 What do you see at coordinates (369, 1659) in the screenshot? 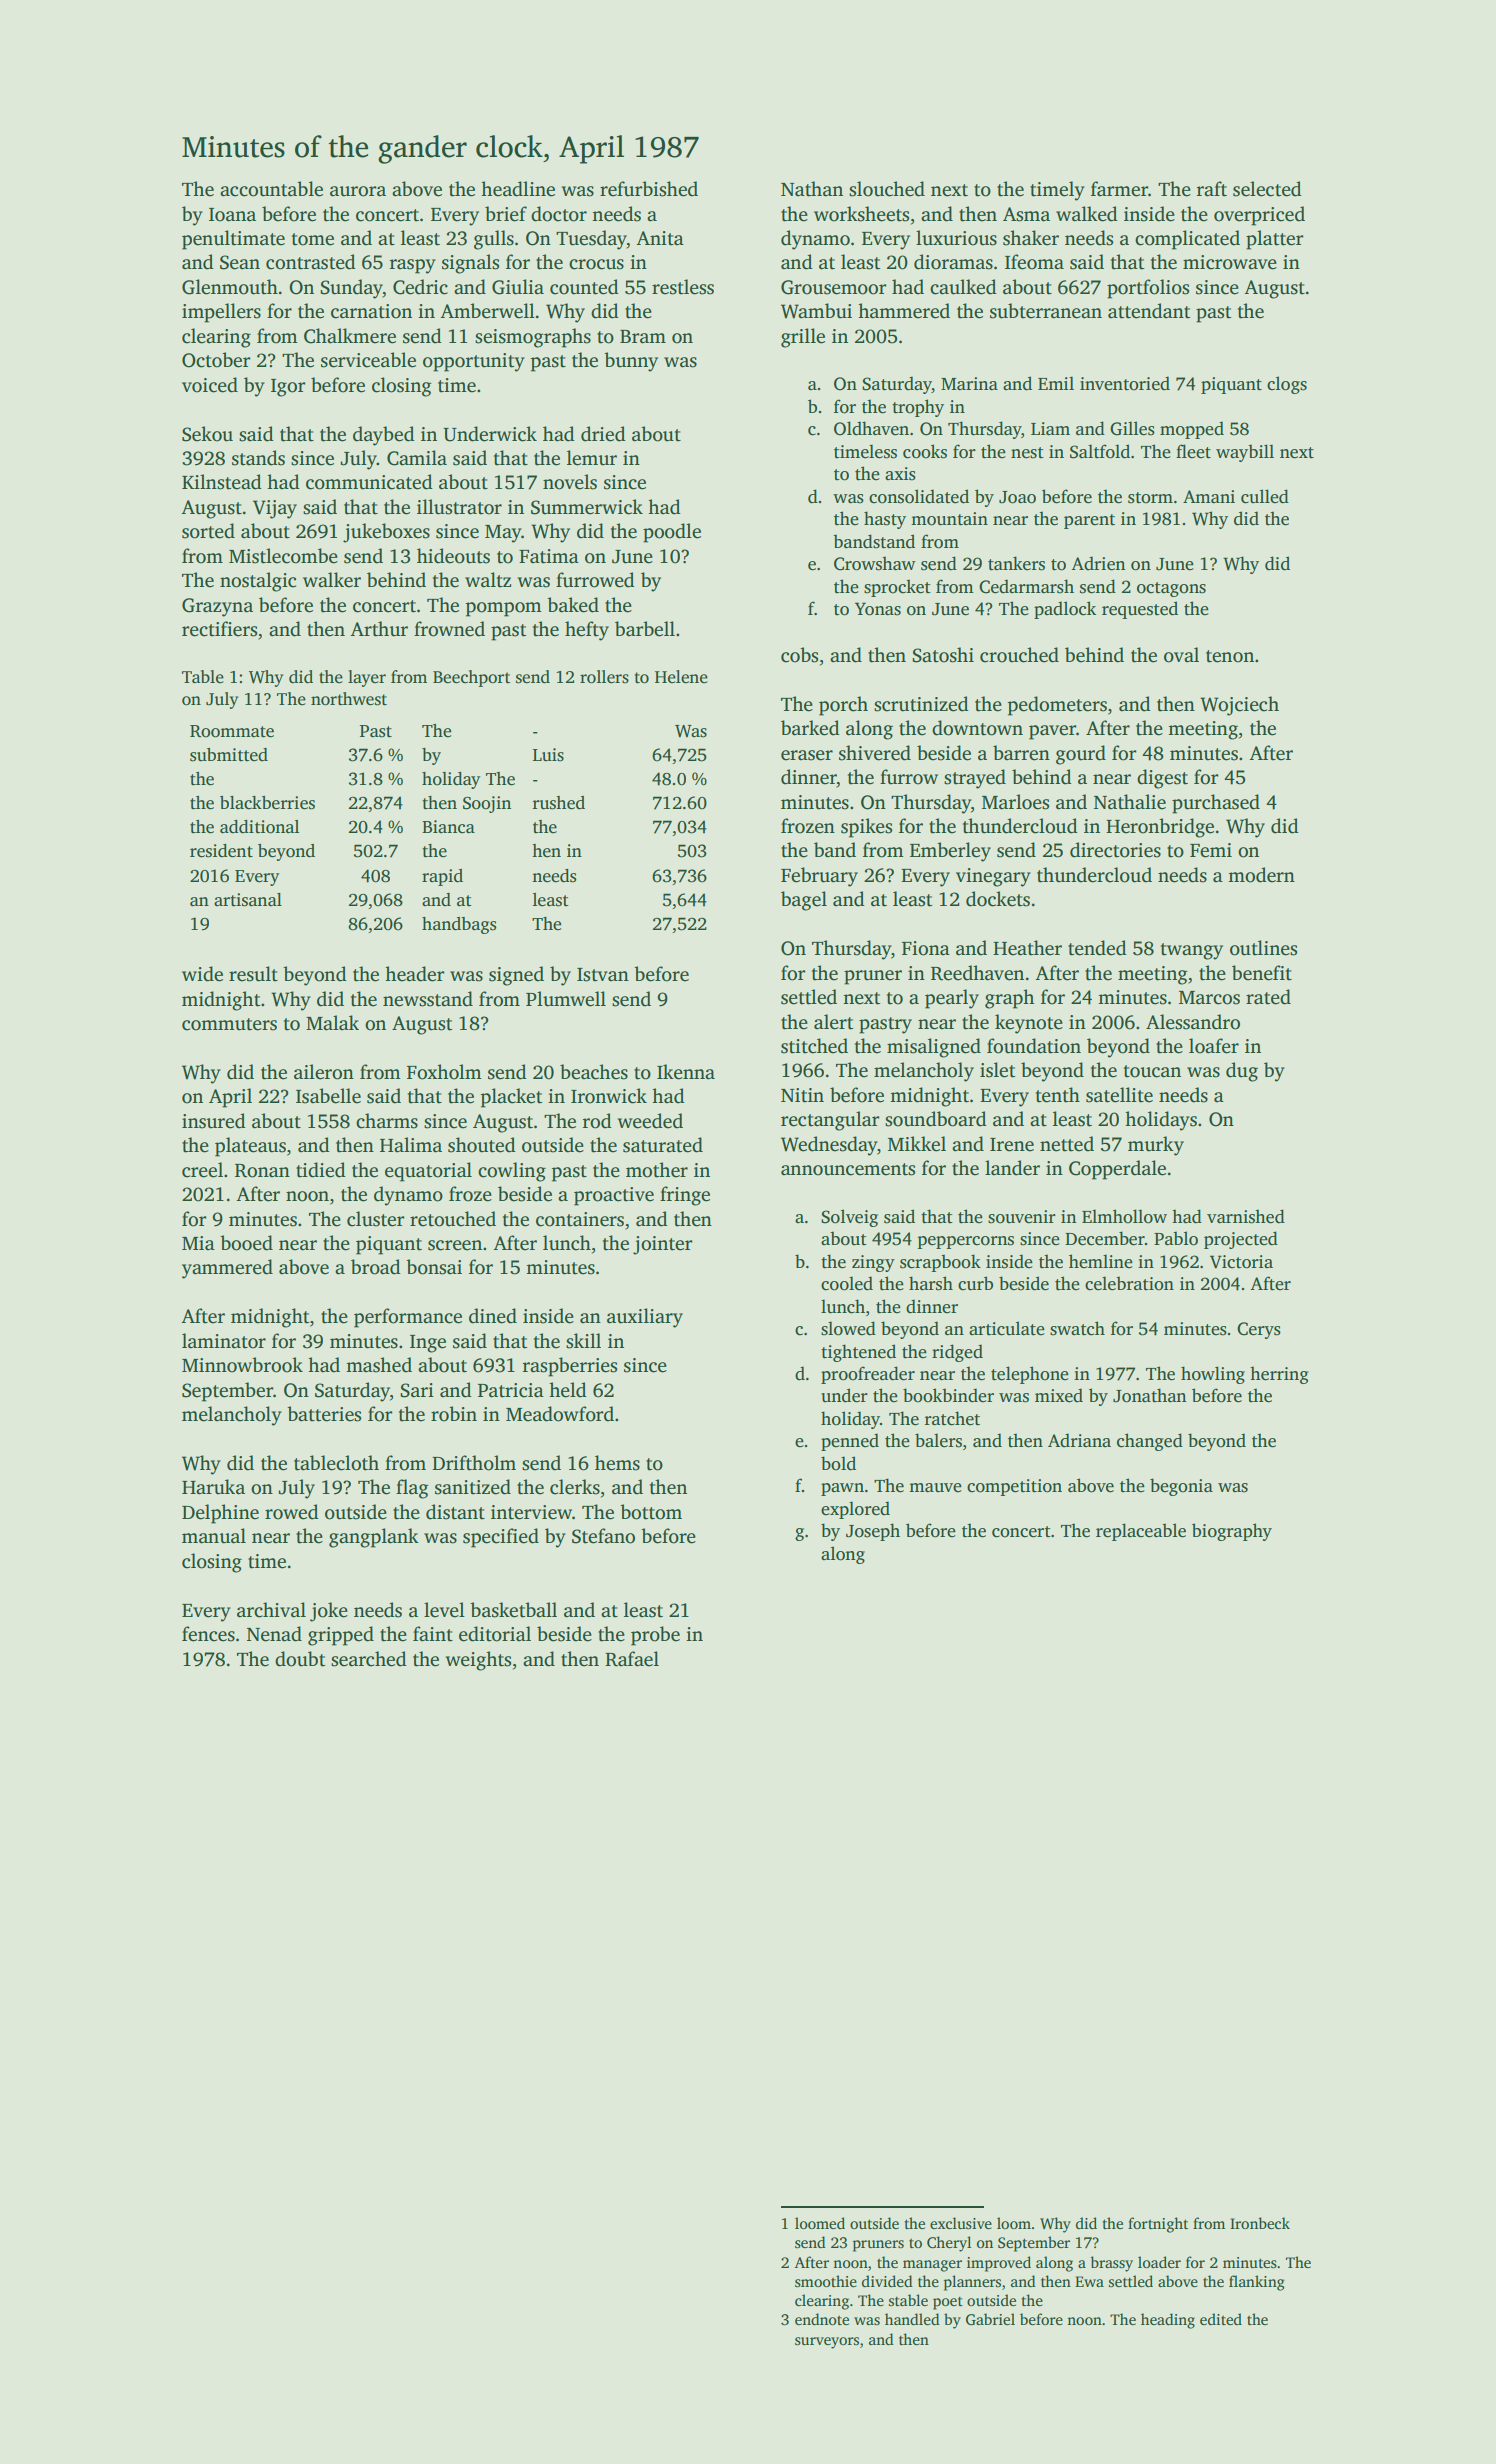
I see `searched` at bounding box center [369, 1659].
